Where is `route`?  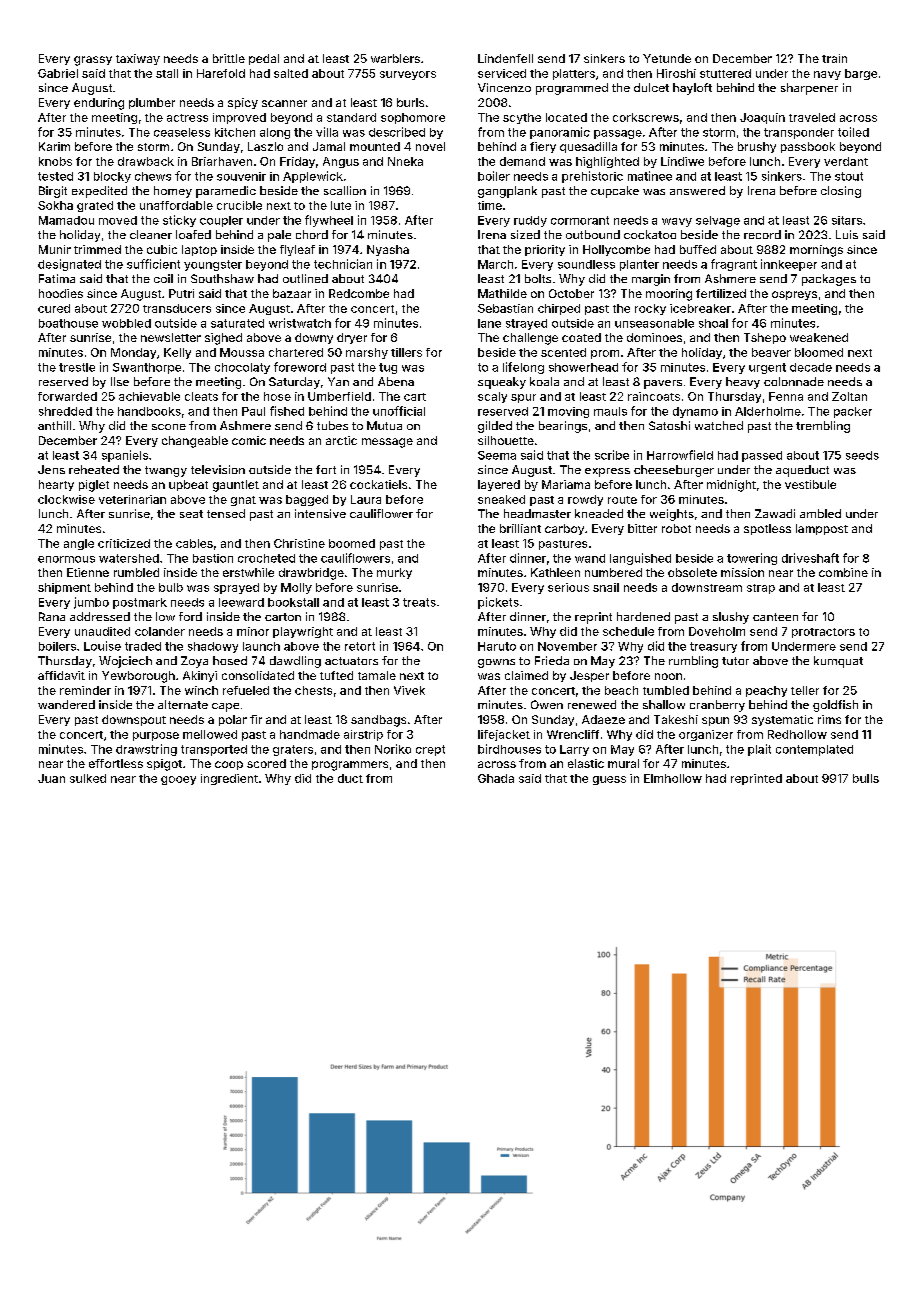 route is located at coordinates (622, 500).
